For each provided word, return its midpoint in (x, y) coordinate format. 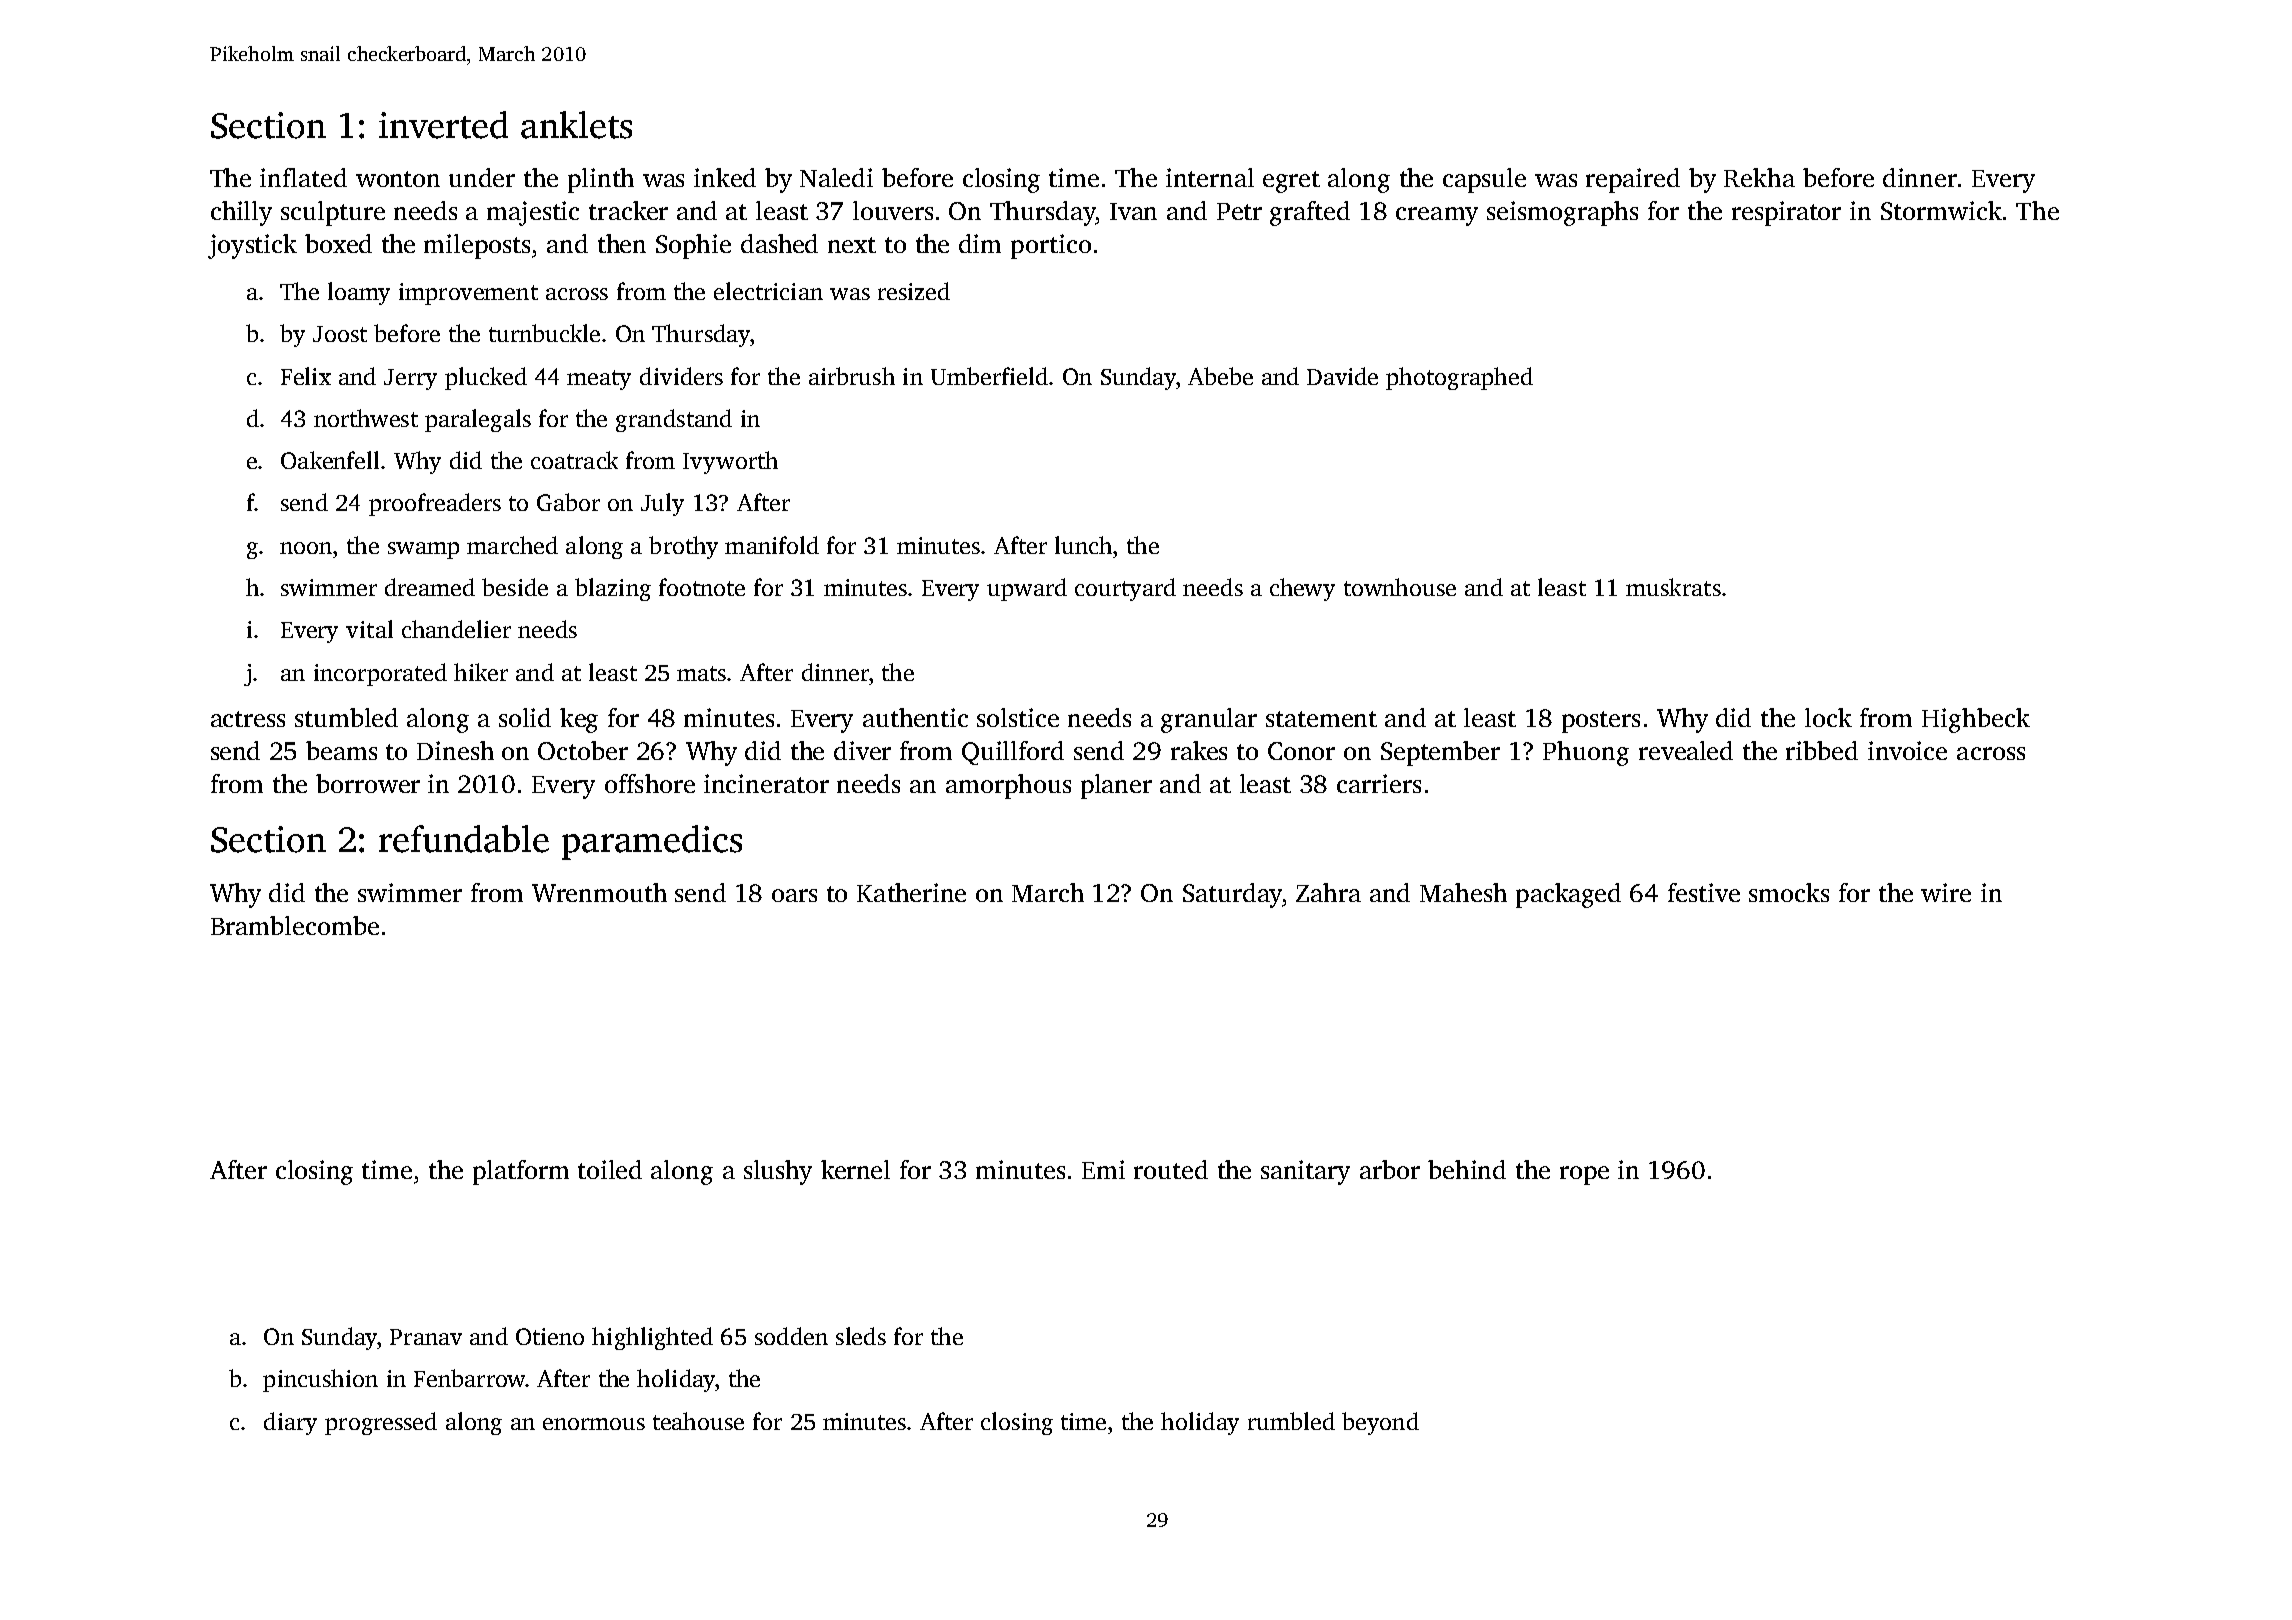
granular (1209, 720)
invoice (1907, 750)
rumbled (1291, 1421)
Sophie (693, 246)
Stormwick (1941, 210)
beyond (1380, 1423)
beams (341, 750)
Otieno (550, 1336)
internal (1210, 177)
